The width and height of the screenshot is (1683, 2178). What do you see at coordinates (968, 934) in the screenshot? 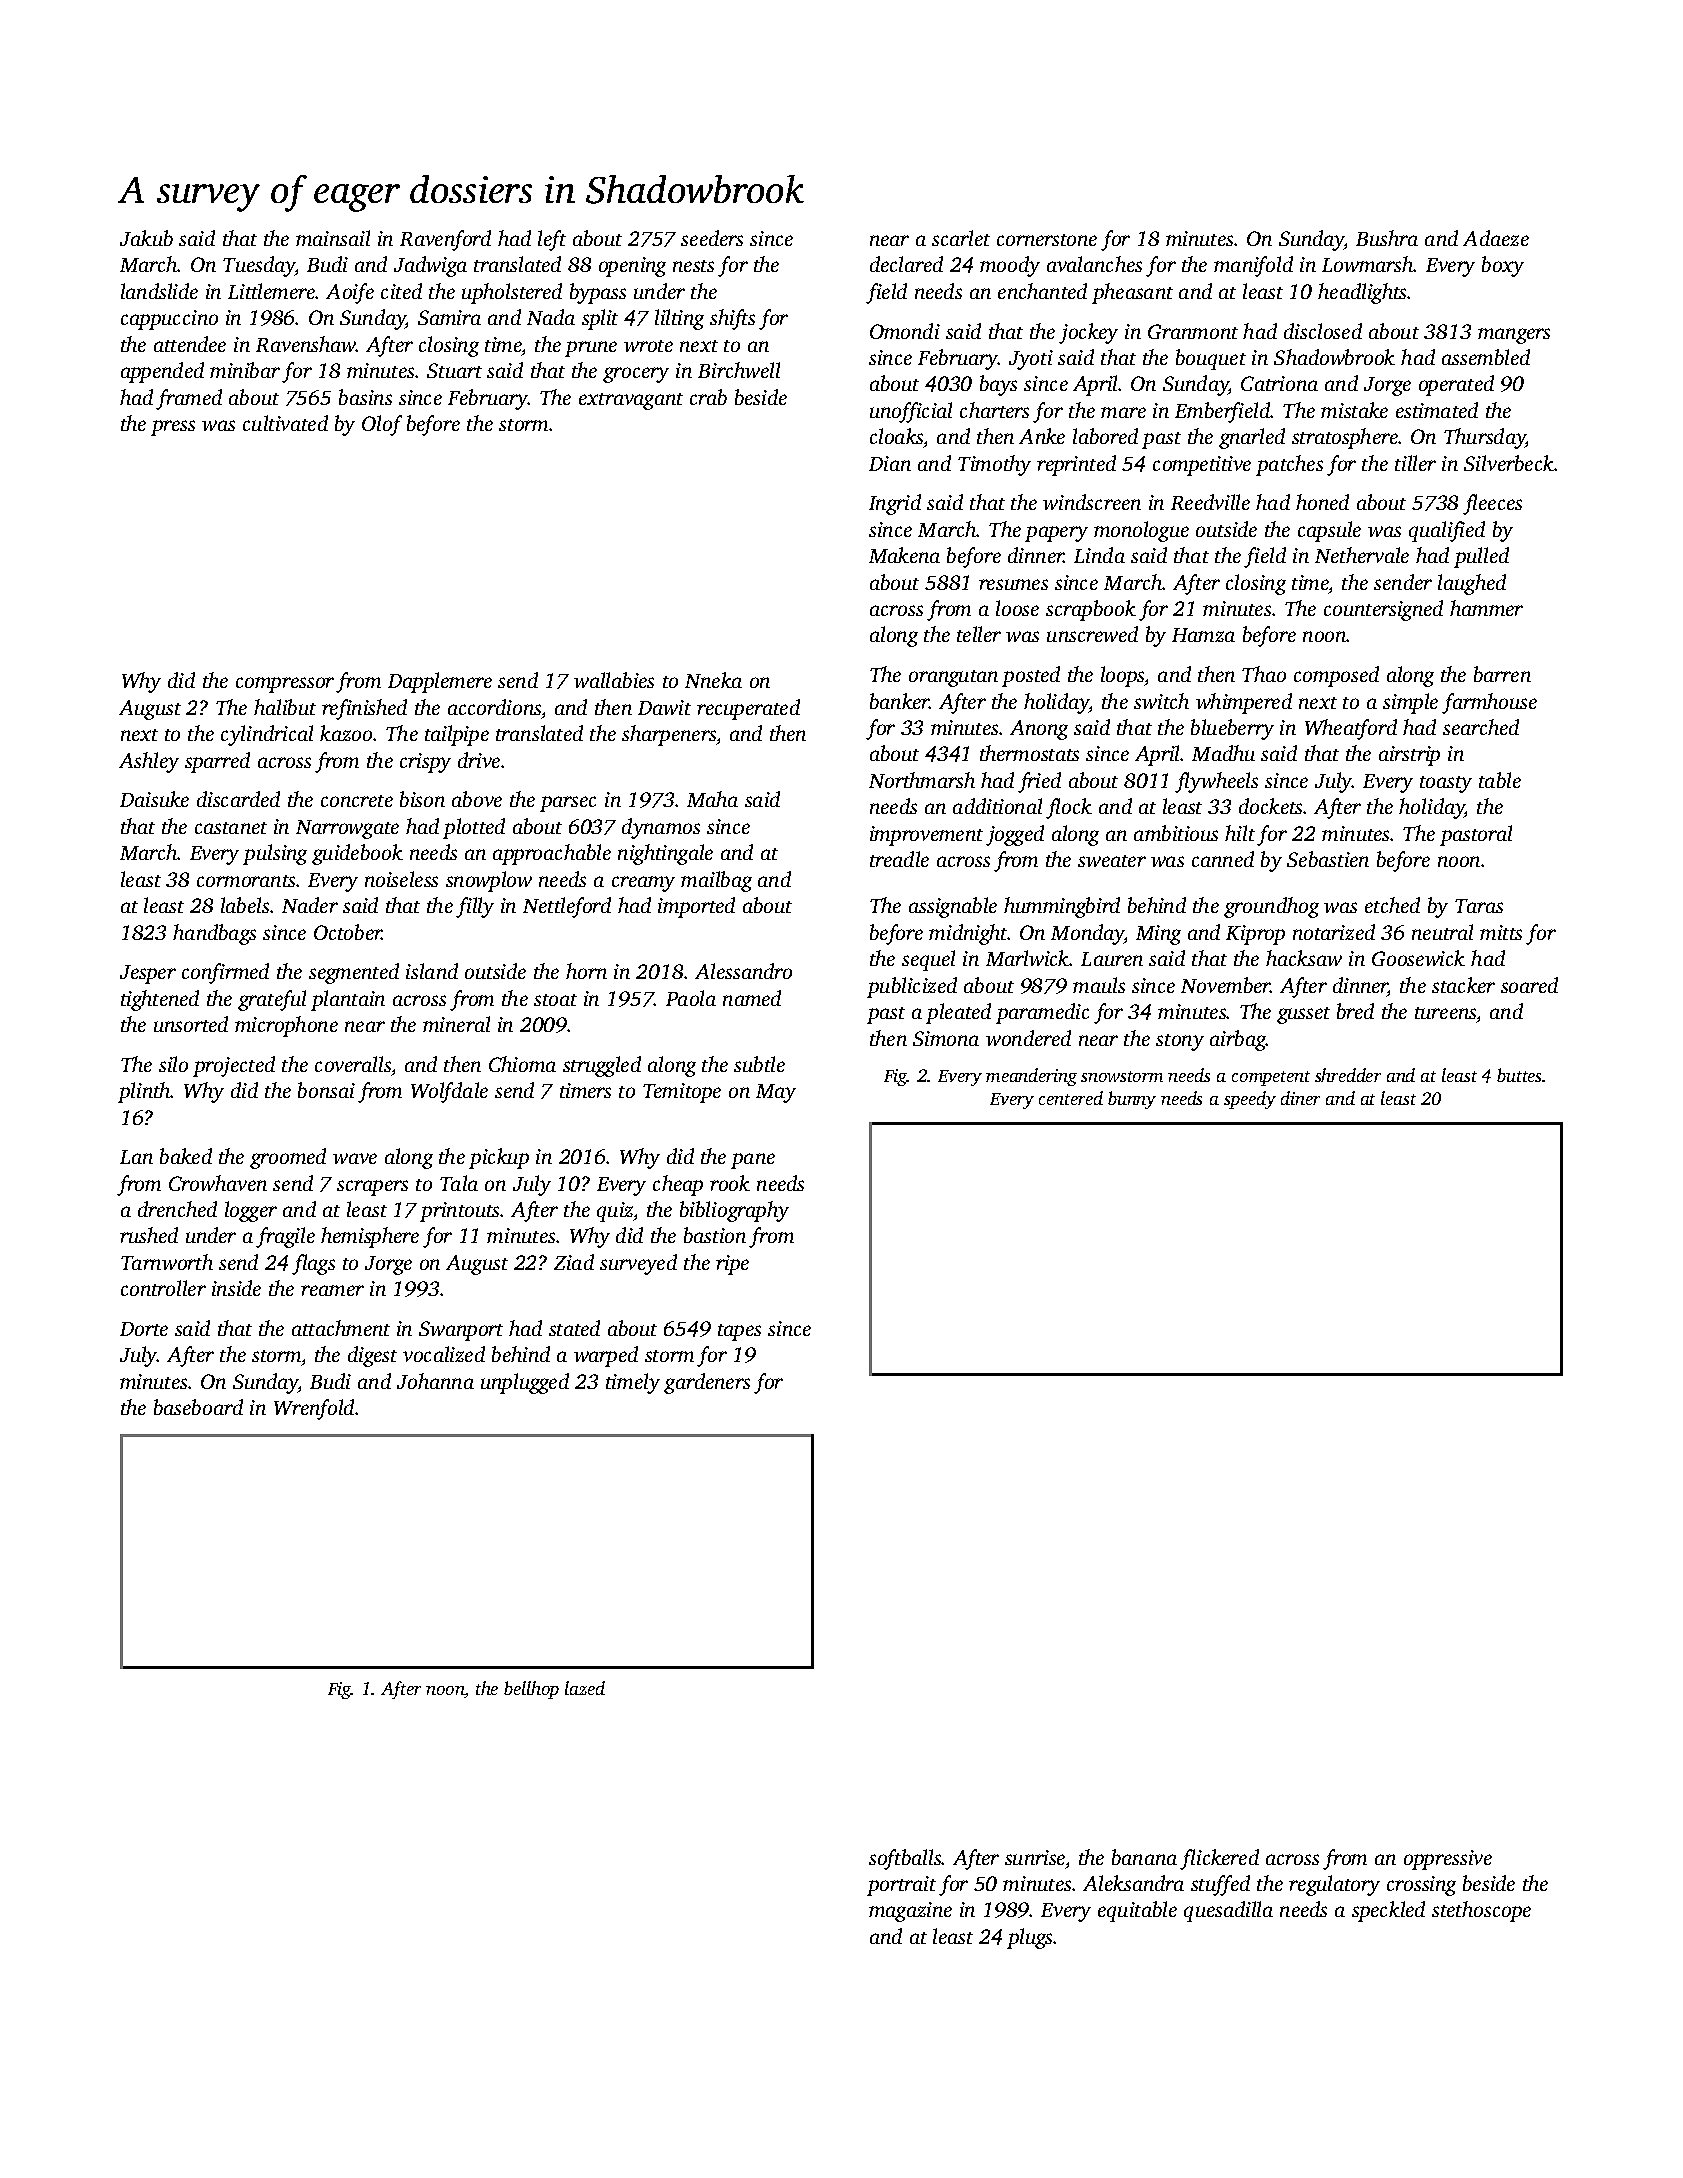
I see `midnight` at bounding box center [968, 934].
